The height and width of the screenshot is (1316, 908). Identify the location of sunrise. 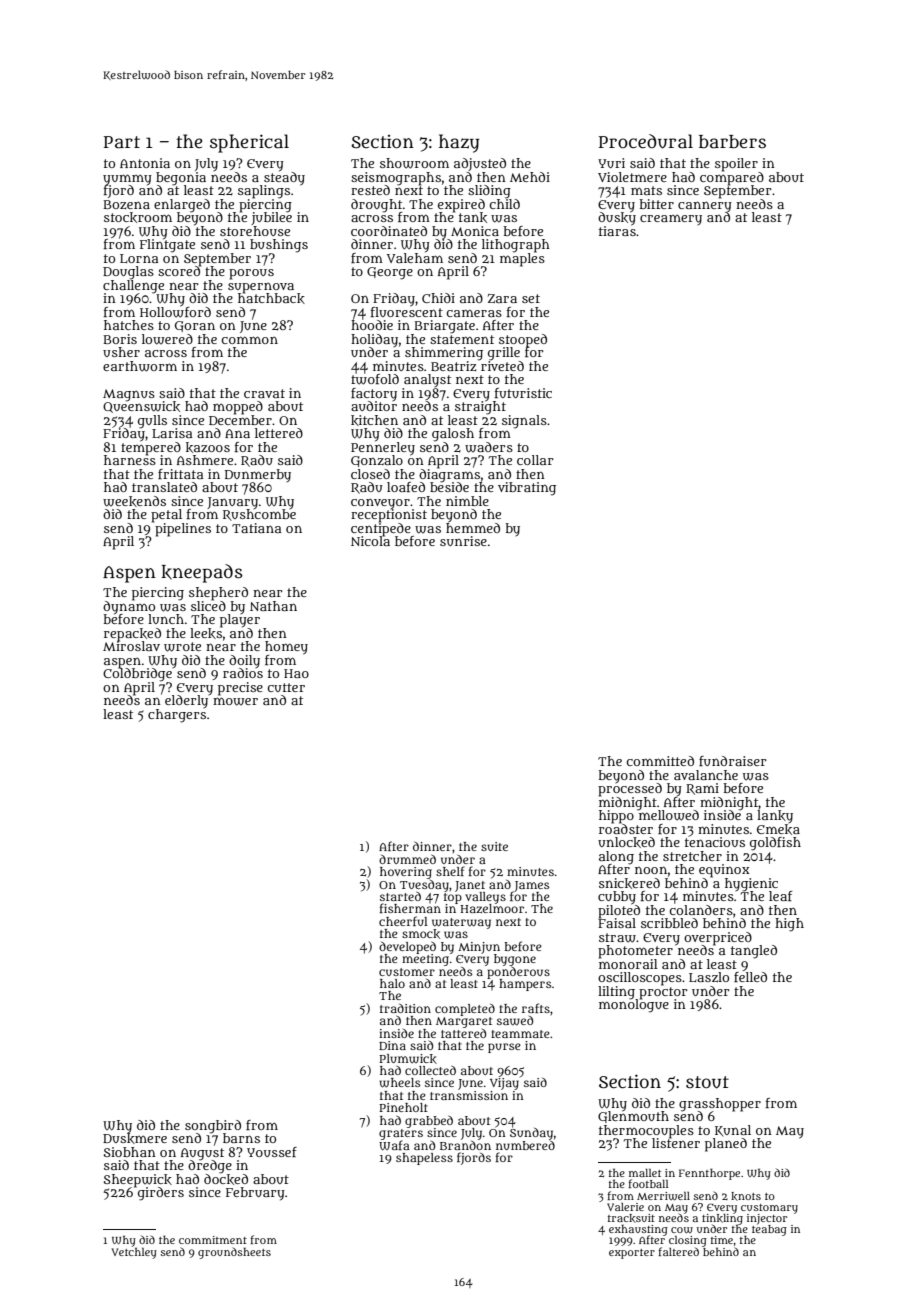
(463, 541).
